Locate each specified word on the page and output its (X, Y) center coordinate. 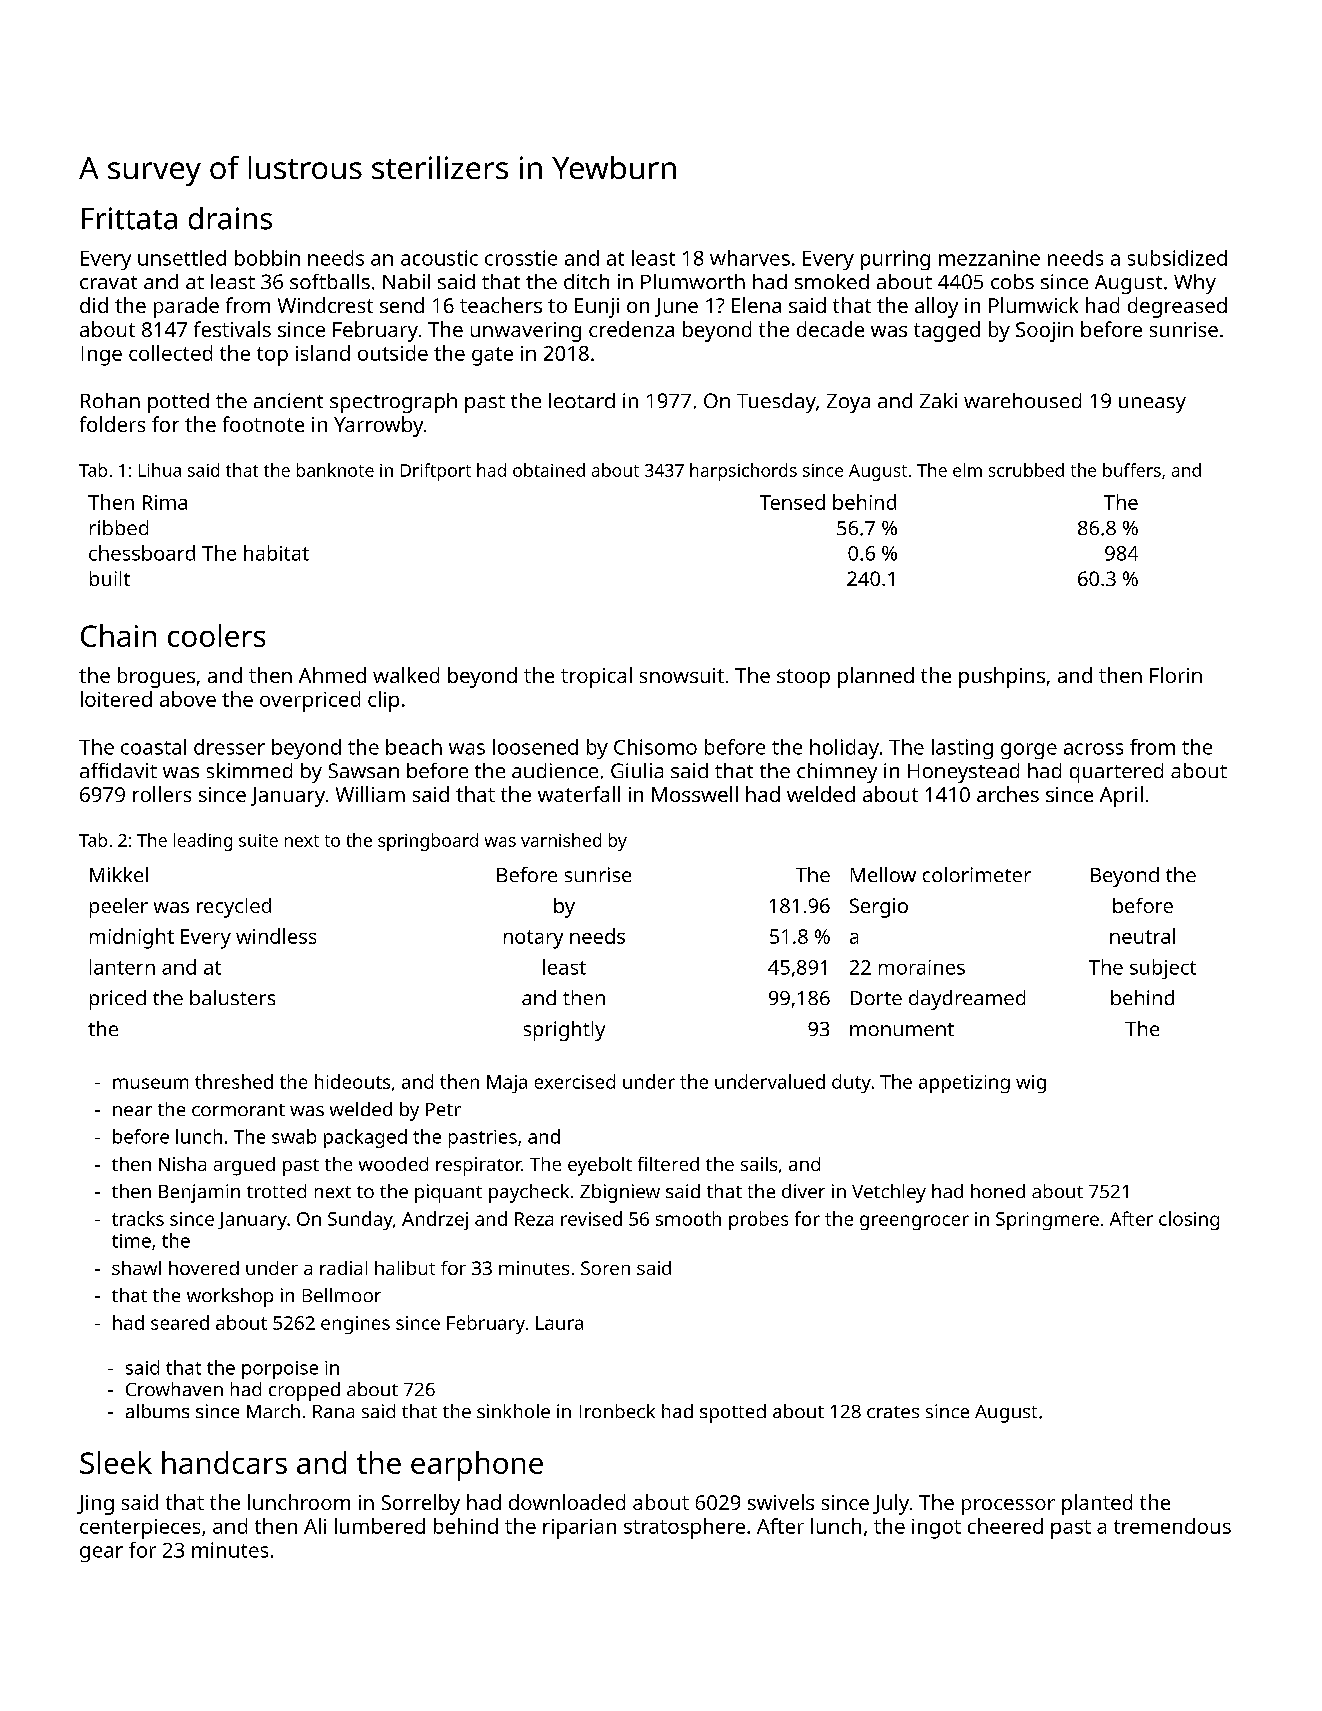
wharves (750, 258)
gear (101, 1554)
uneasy (1152, 405)
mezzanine (989, 258)
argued (244, 1166)
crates (893, 1412)
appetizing (964, 1084)
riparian (579, 1529)
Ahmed (332, 675)
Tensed (792, 502)
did (94, 305)
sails (759, 1164)
